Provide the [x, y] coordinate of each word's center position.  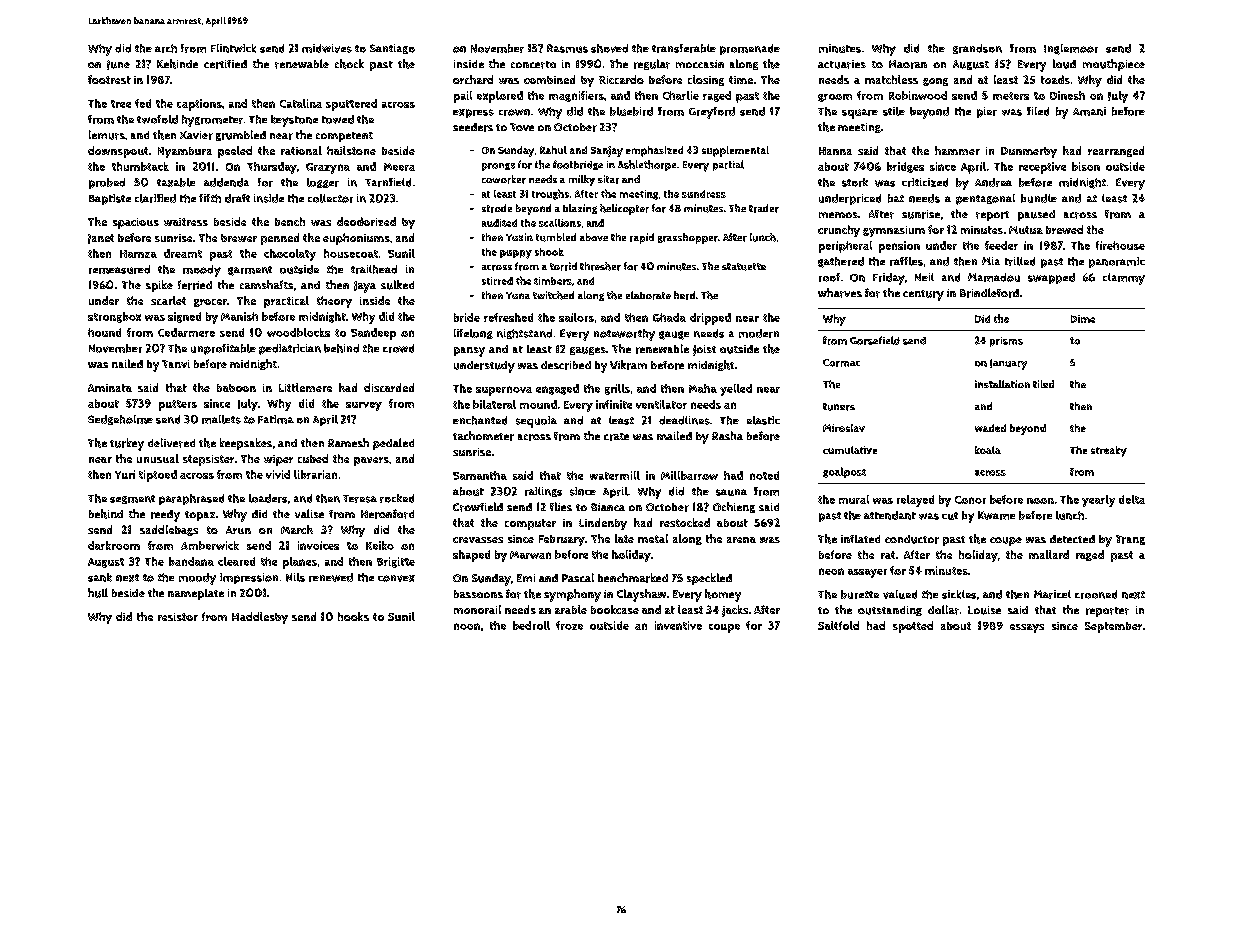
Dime [1083, 319]
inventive [678, 625]
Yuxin [519, 237]
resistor [178, 617]
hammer [957, 150]
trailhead [374, 269]
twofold [157, 119]
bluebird [631, 111]
